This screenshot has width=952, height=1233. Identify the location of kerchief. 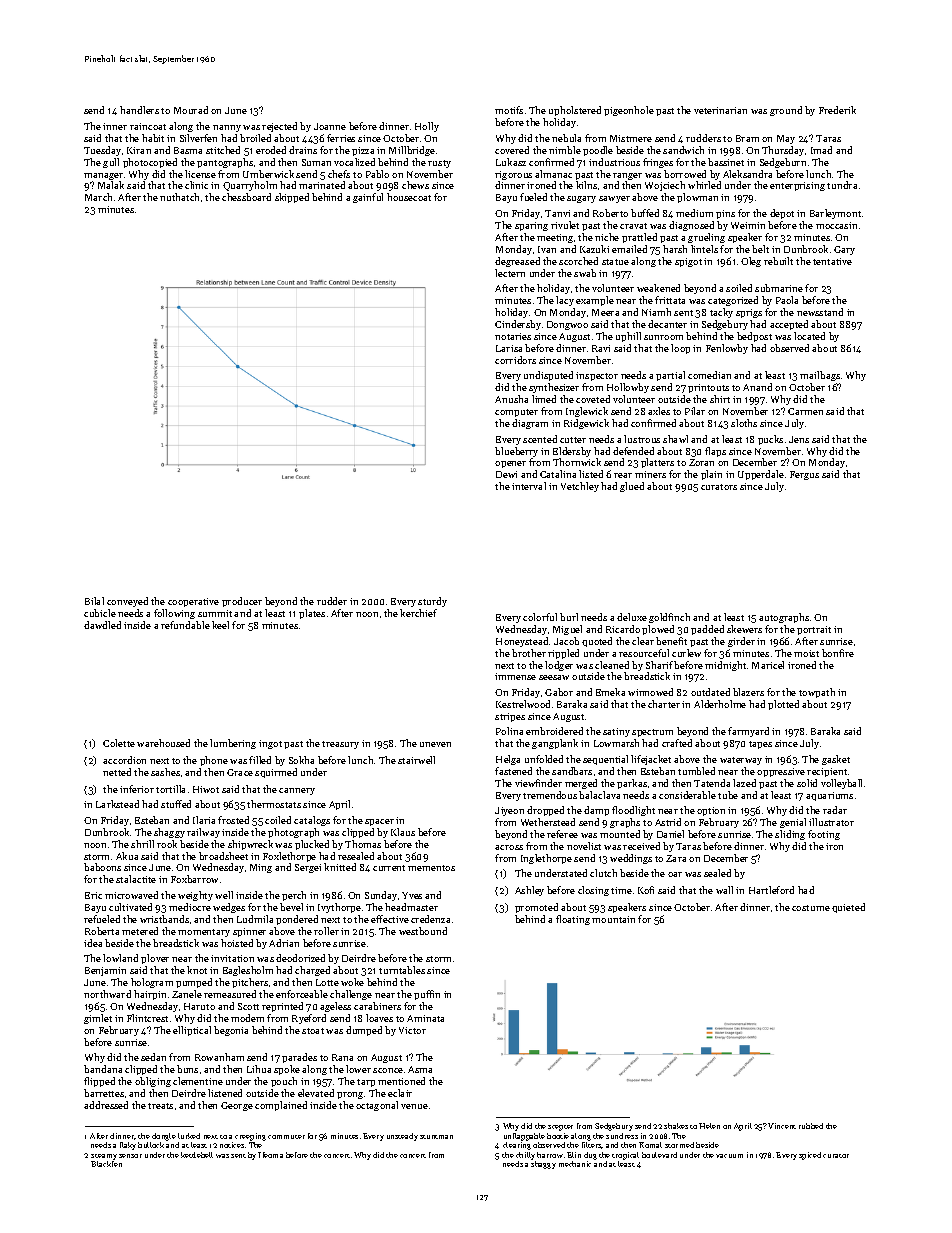
(418, 613).
